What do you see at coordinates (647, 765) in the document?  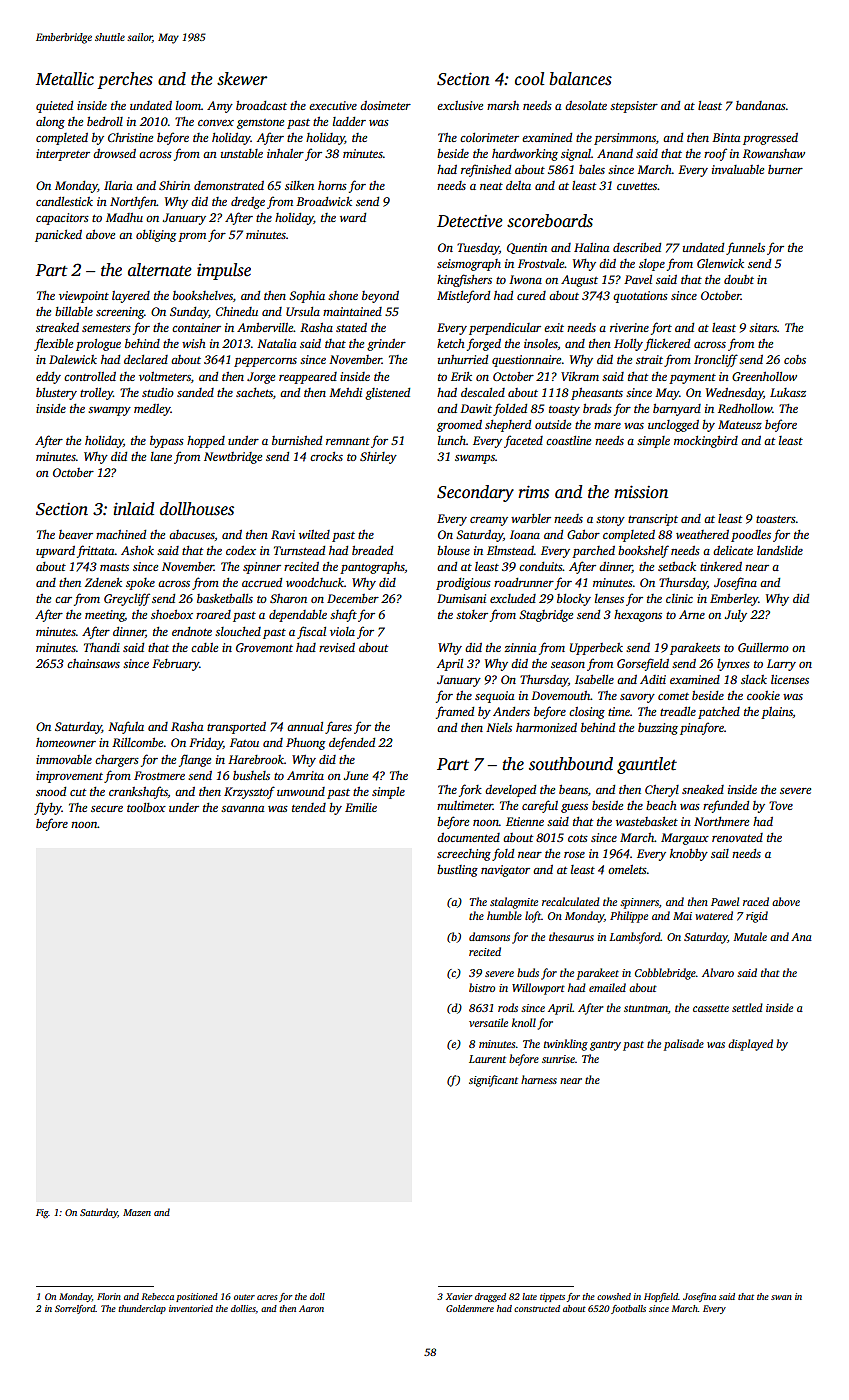 I see `gauntlet` at bounding box center [647, 765].
